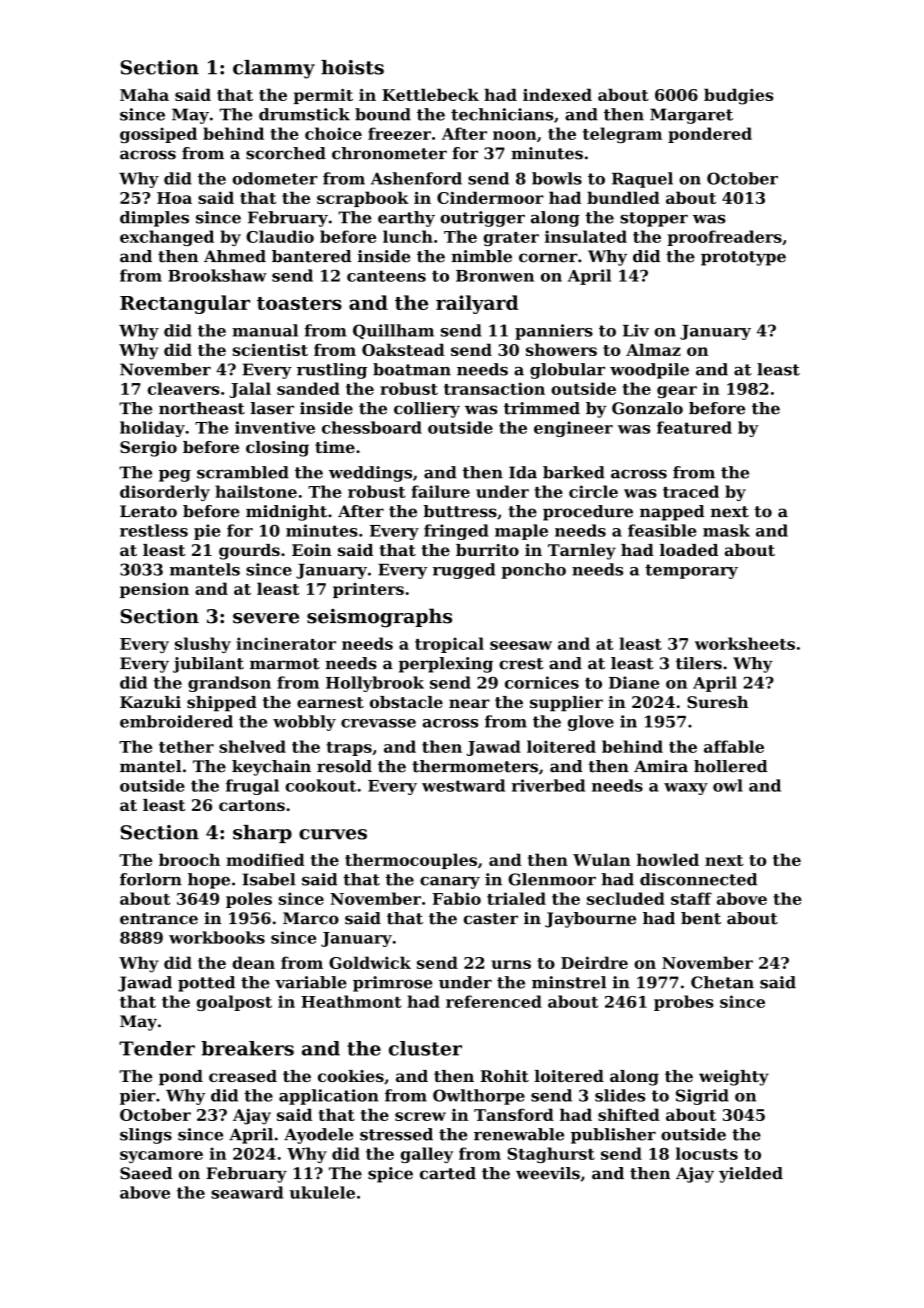 The image size is (924, 1308). I want to click on urns, so click(511, 964).
